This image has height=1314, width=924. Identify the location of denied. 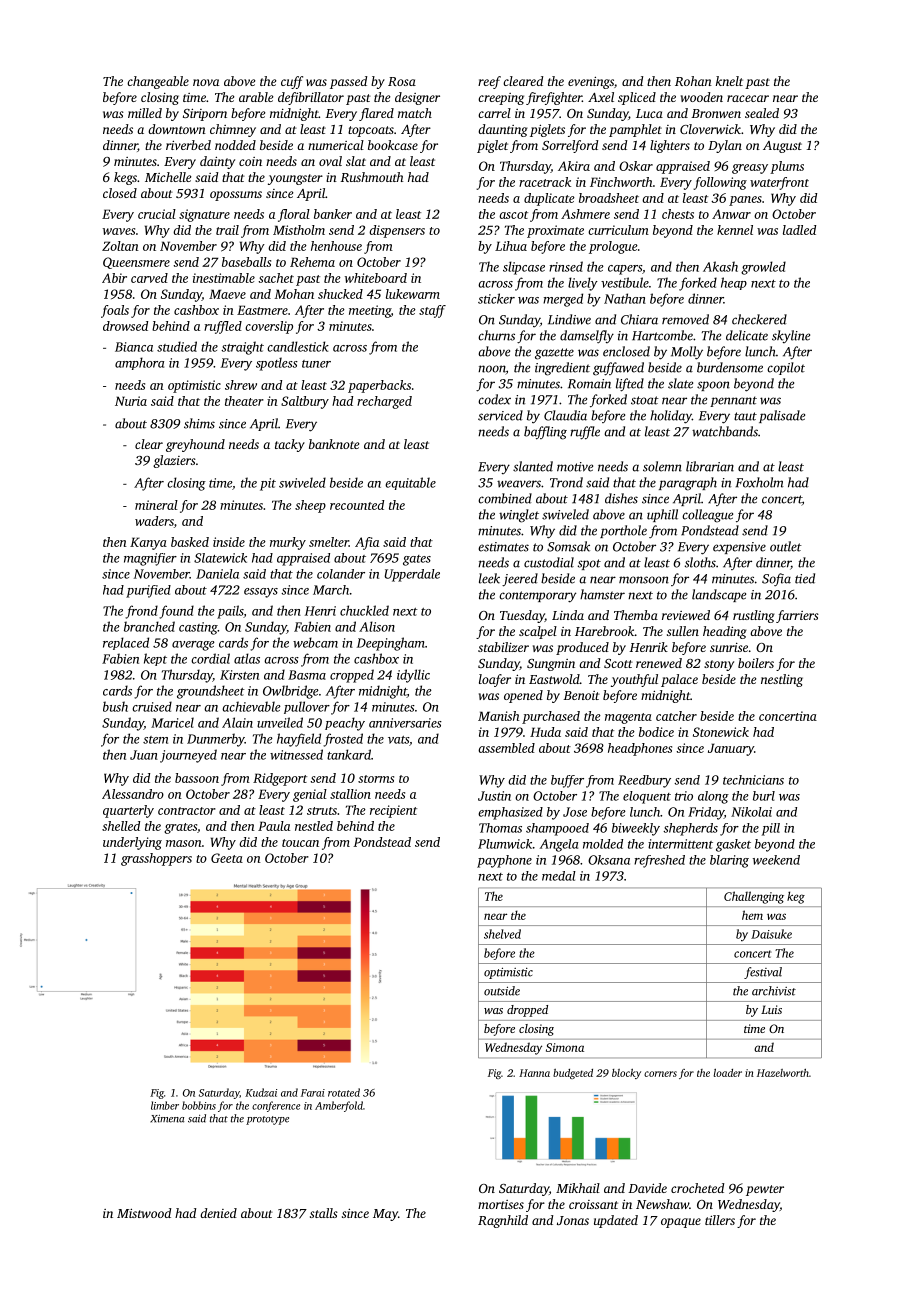
(218, 1213).
